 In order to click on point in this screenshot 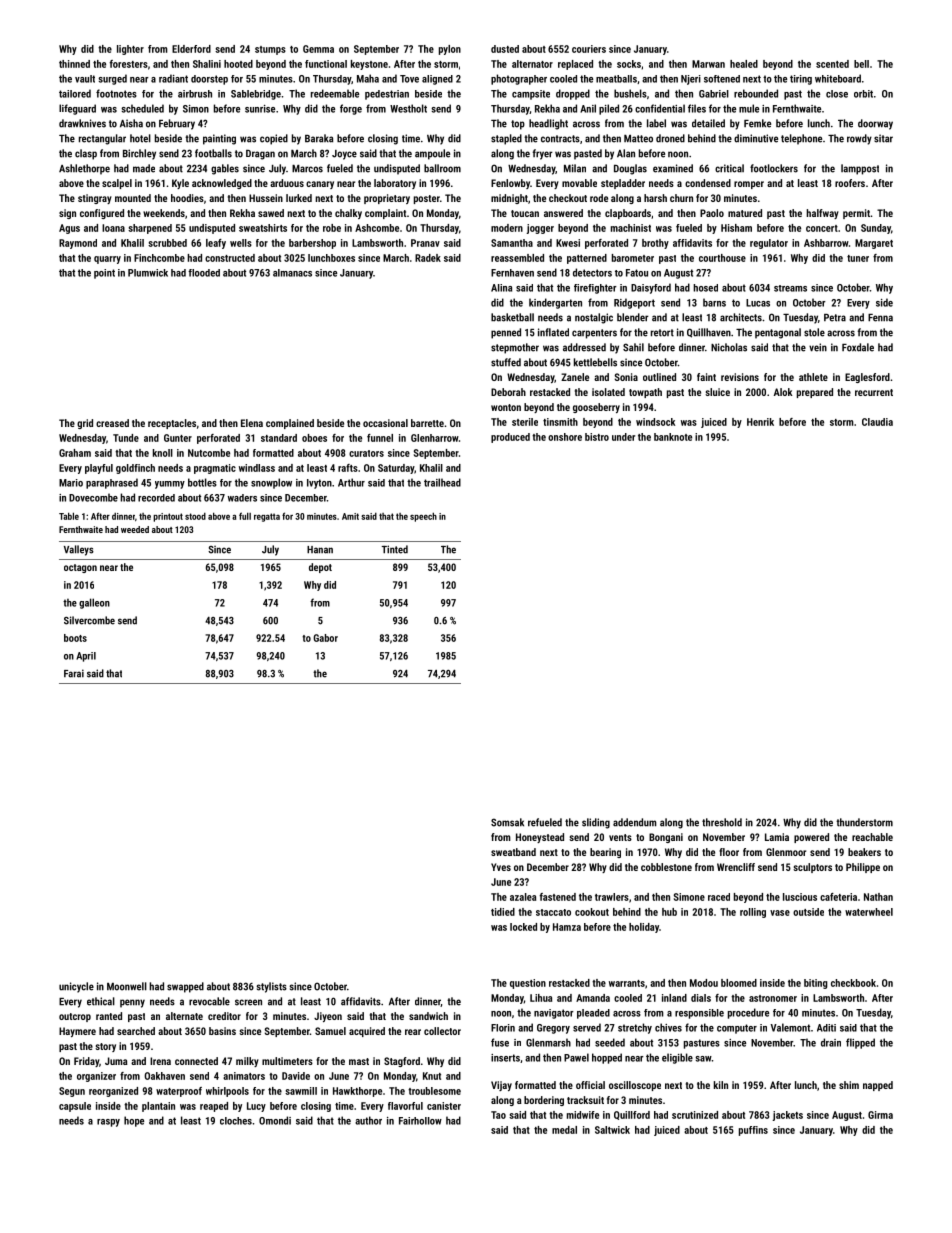, I will do `click(104, 274)`.
